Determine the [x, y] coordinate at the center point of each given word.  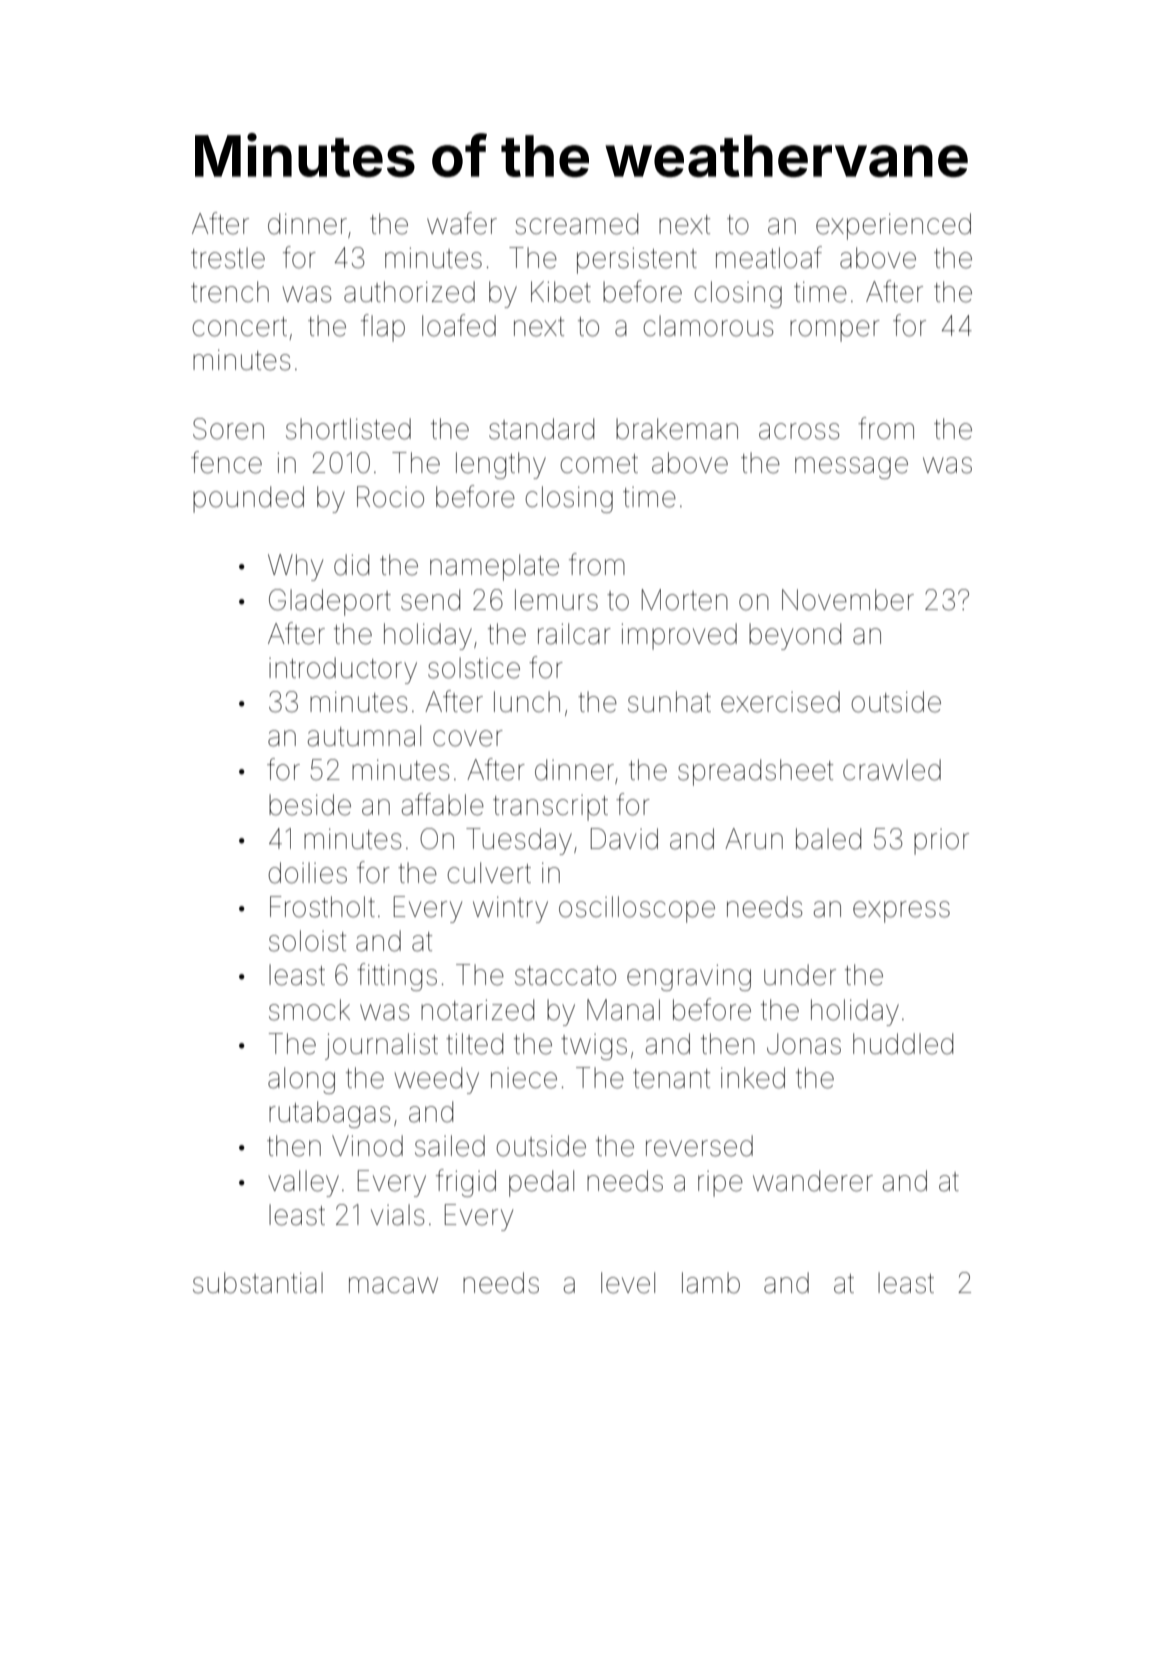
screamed [576, 224]
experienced [893, 226]
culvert [489, 873]
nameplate [494, 567]
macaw [393, 1285]
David [624, 839]
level [628, 1283]
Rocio [390, 497]
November [848, 600]
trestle [228, 258]
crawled [892, 770]
